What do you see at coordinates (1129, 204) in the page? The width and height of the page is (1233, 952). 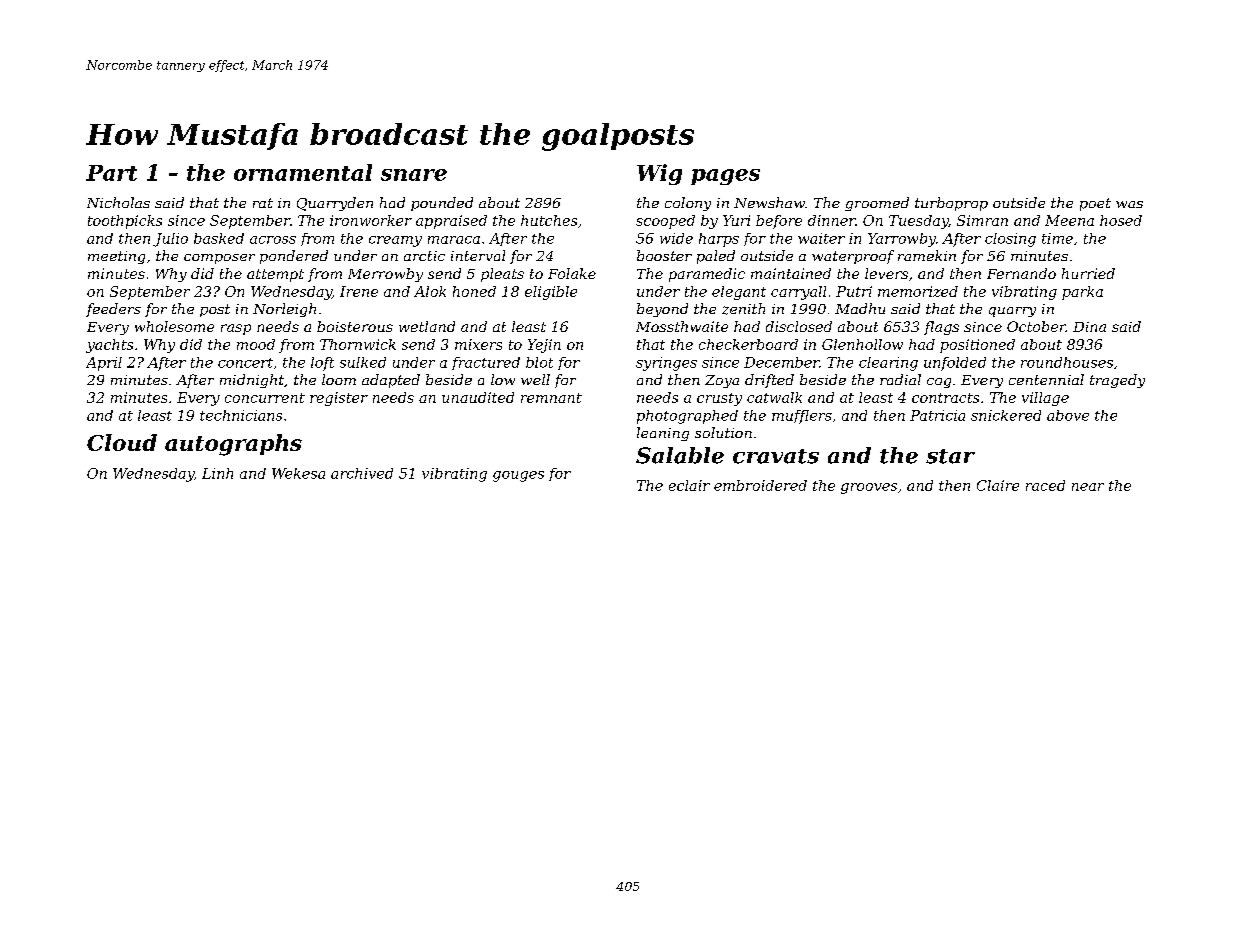 I see `was` at bounding box center [1129, 204].
